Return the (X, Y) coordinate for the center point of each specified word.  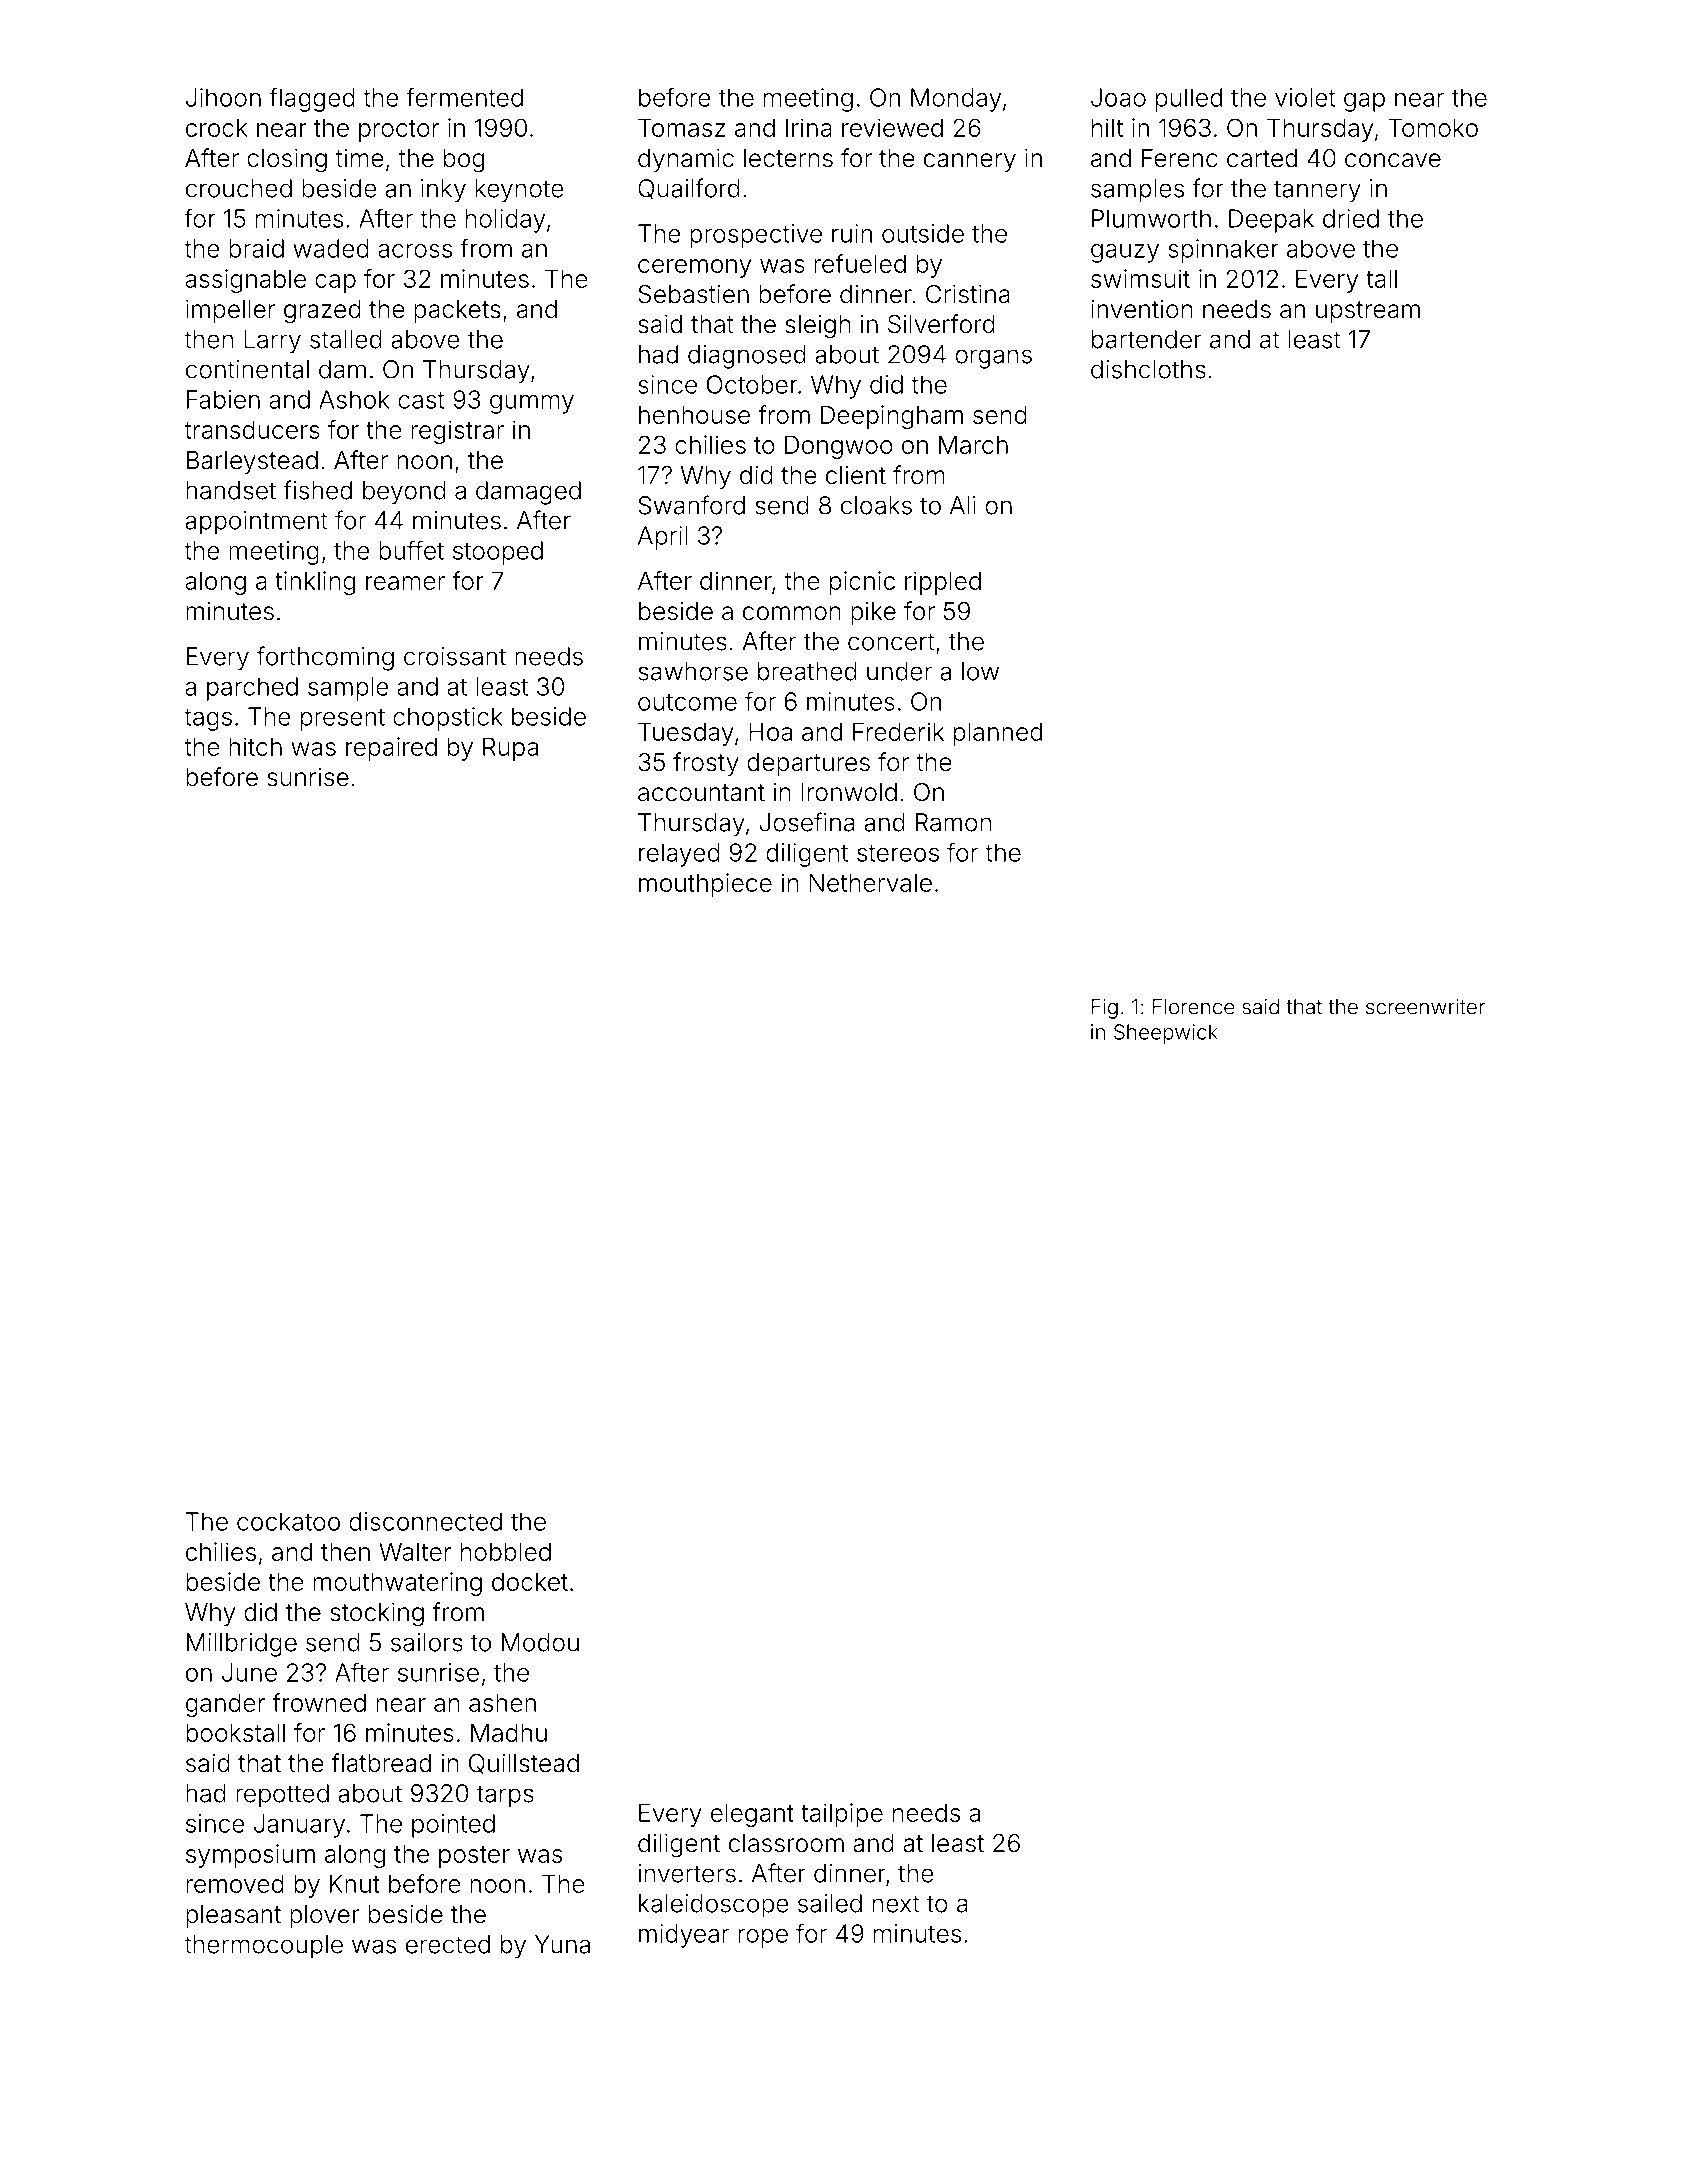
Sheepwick (1166, 1034)
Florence (1193, 1007)
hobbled (506, 1551)
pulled (1189, 100)
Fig (1104, 1009)
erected (448, 1944)
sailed (830, 1903)
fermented (464, 97)
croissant (455, 656)
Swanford (691, 505)
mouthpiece (705, 885)
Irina (809, 127)
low (980, 671)
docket (530, 1581)
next (896, 1904)
